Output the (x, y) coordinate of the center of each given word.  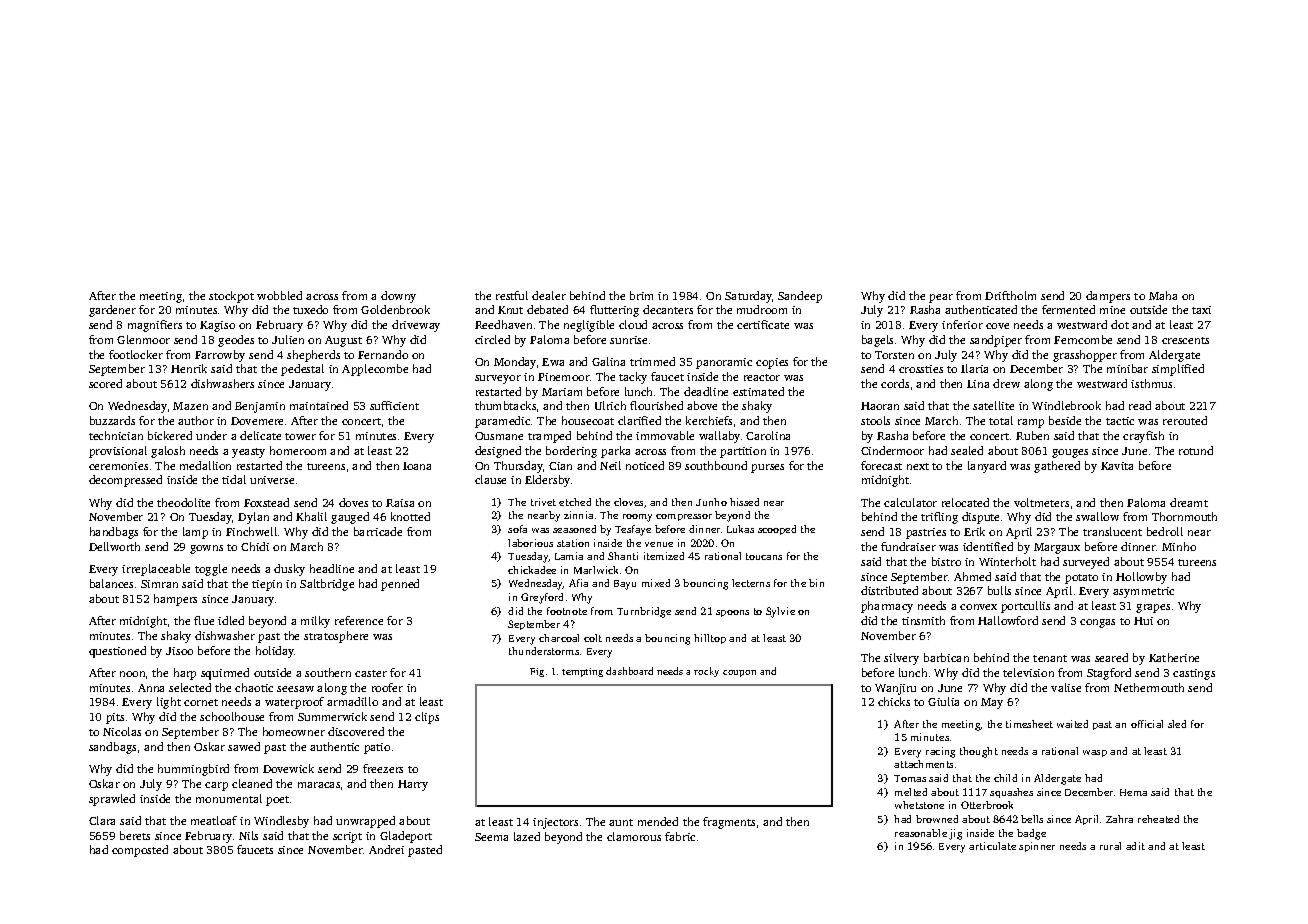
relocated (965, 502)
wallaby (719, 437)
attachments (923, 764)
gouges (1070, 453)
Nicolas (122, 731)
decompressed (125, 481)
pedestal (302, 370)
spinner (1037, 847)
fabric (680, 836)
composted (140, 851)
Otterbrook (987, 805)
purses (767, 468)
